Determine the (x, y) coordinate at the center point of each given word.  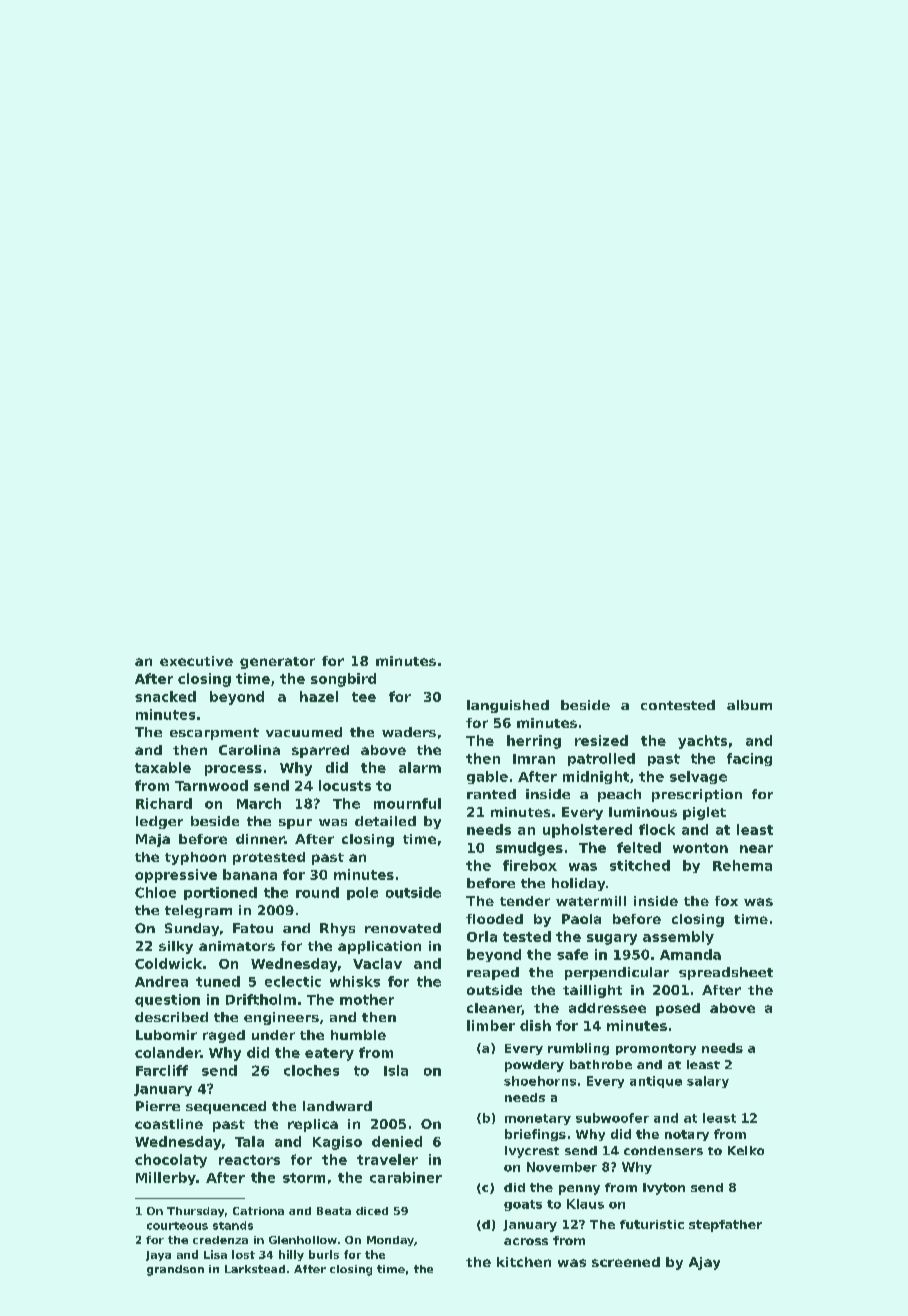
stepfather (725, 1226)
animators (237, 946)
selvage (698, 777)
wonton (700, 848)
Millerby (166, 1178)
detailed (385, 821)
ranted (491, 794)
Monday (390, 1241)
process (233, 770)
